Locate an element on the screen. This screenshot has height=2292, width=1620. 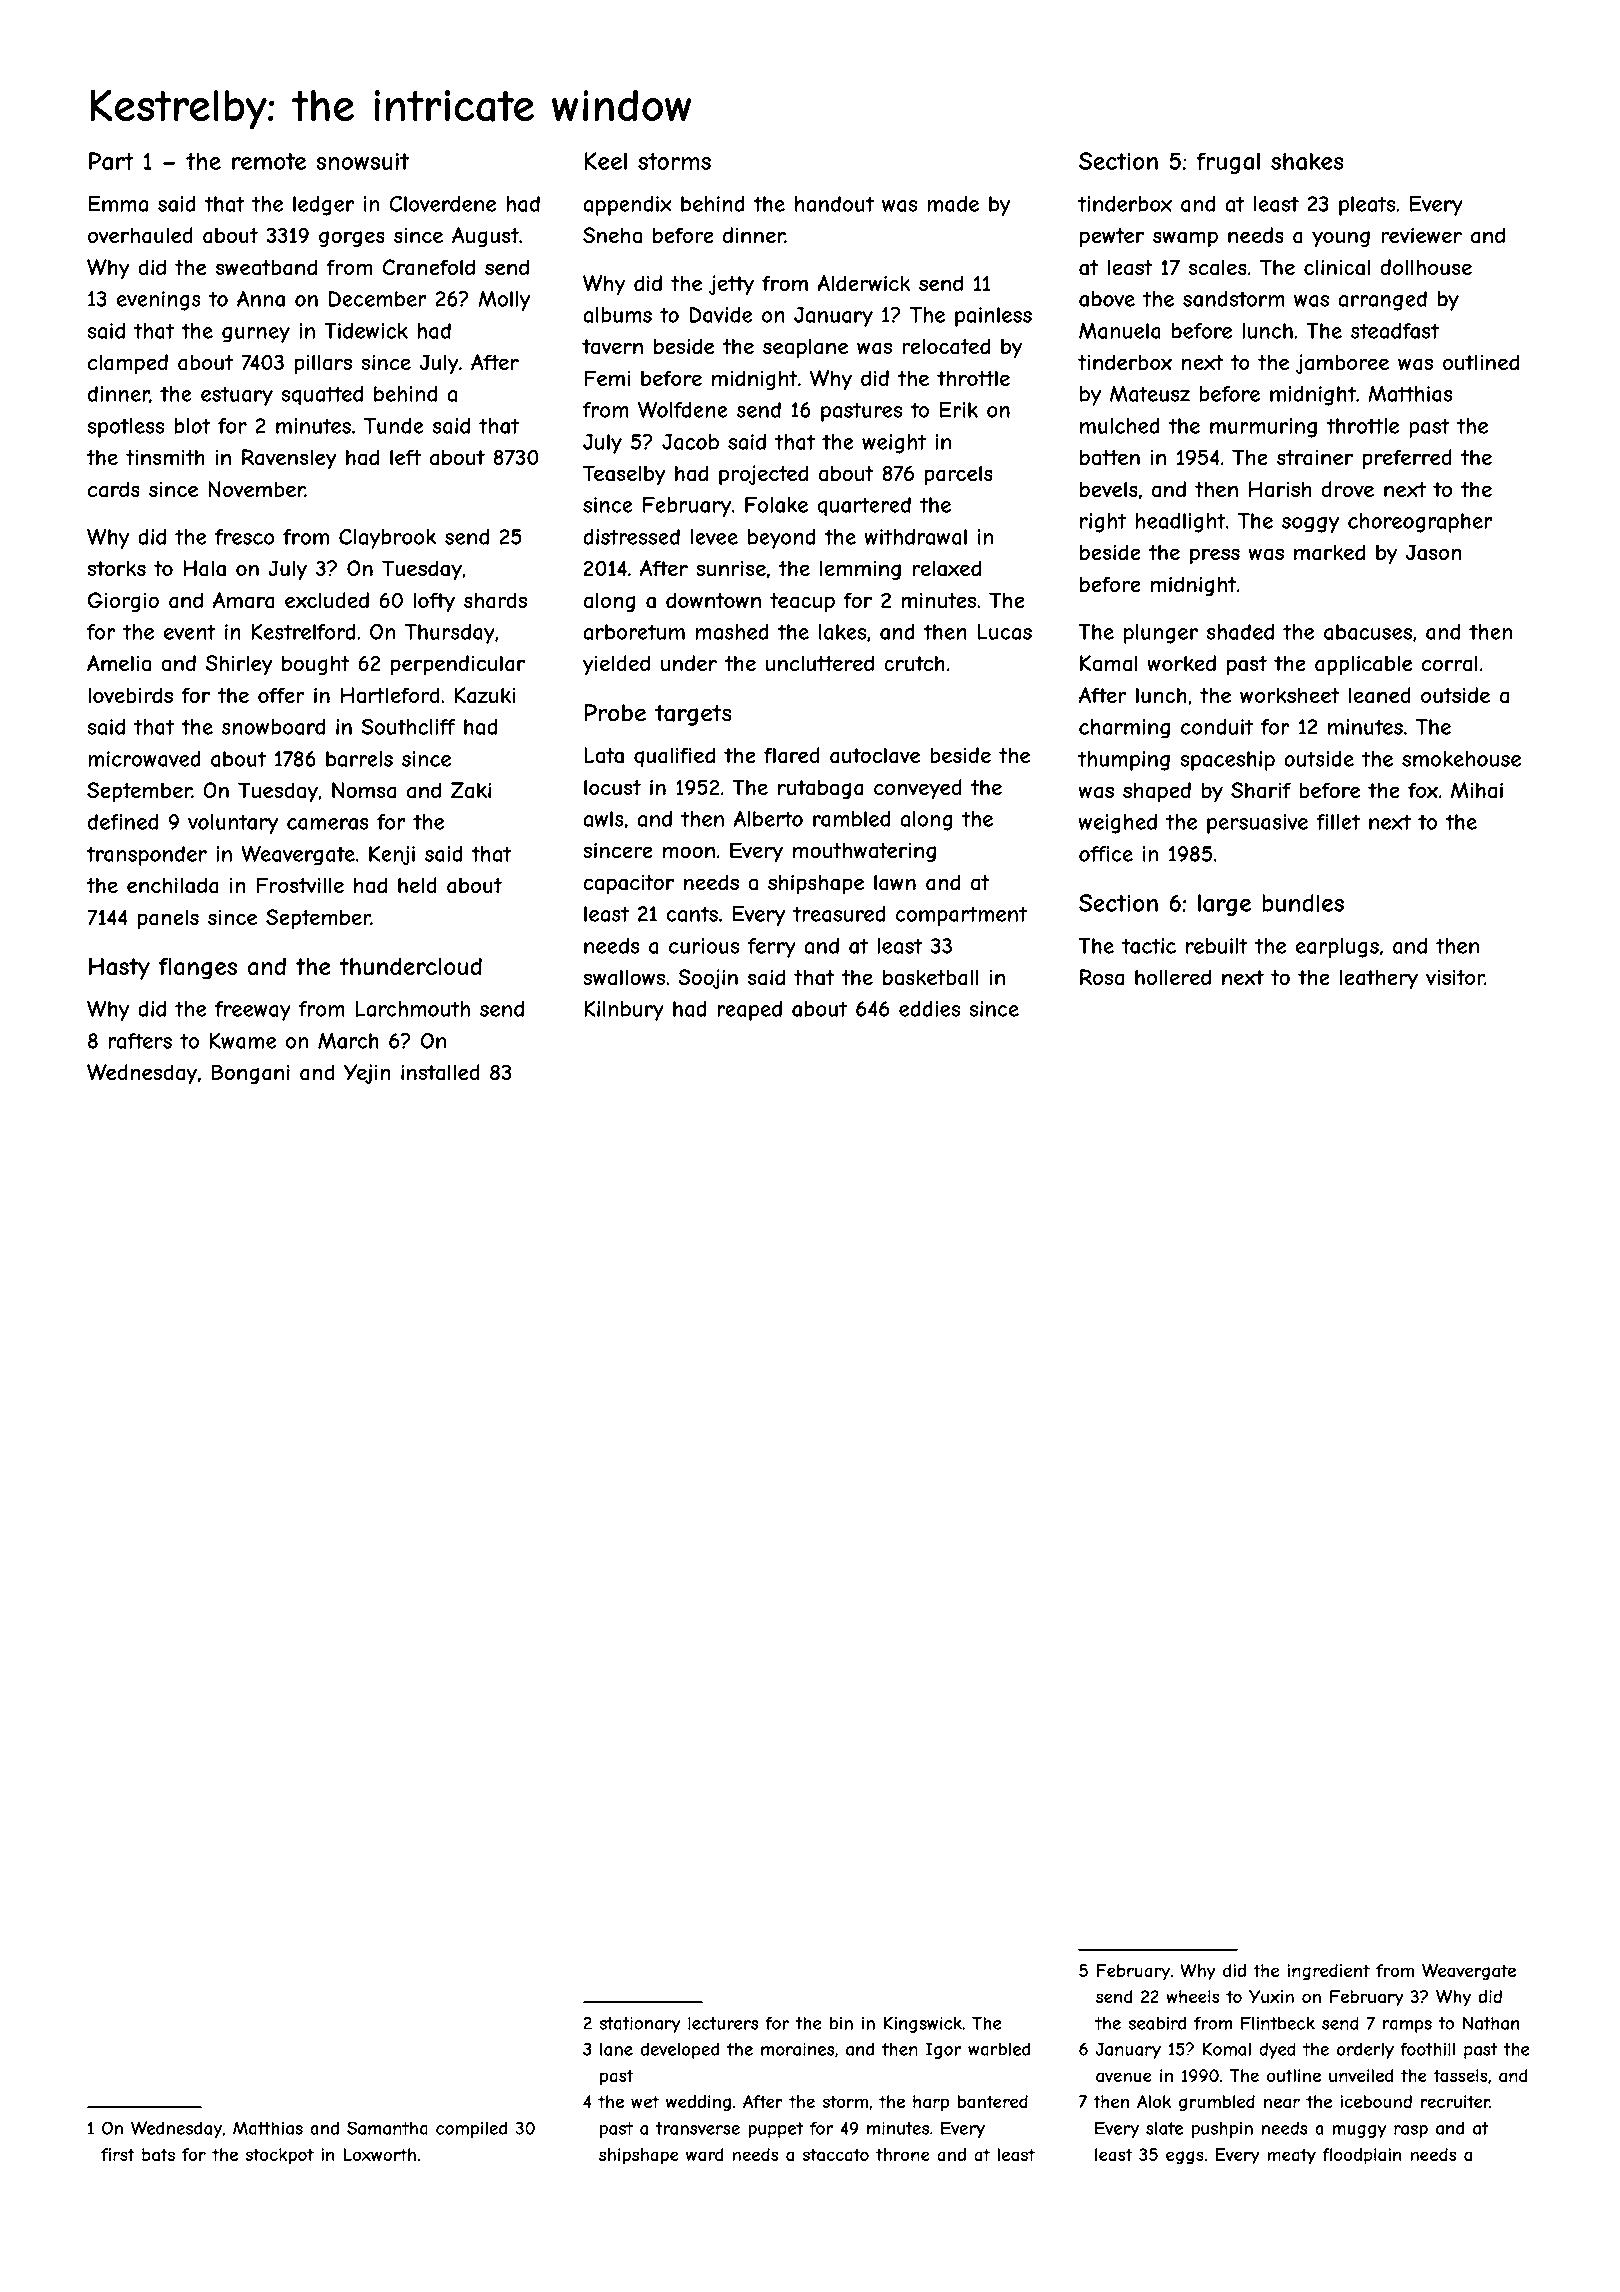
choreographer is located at coordinates (1420, 523).
